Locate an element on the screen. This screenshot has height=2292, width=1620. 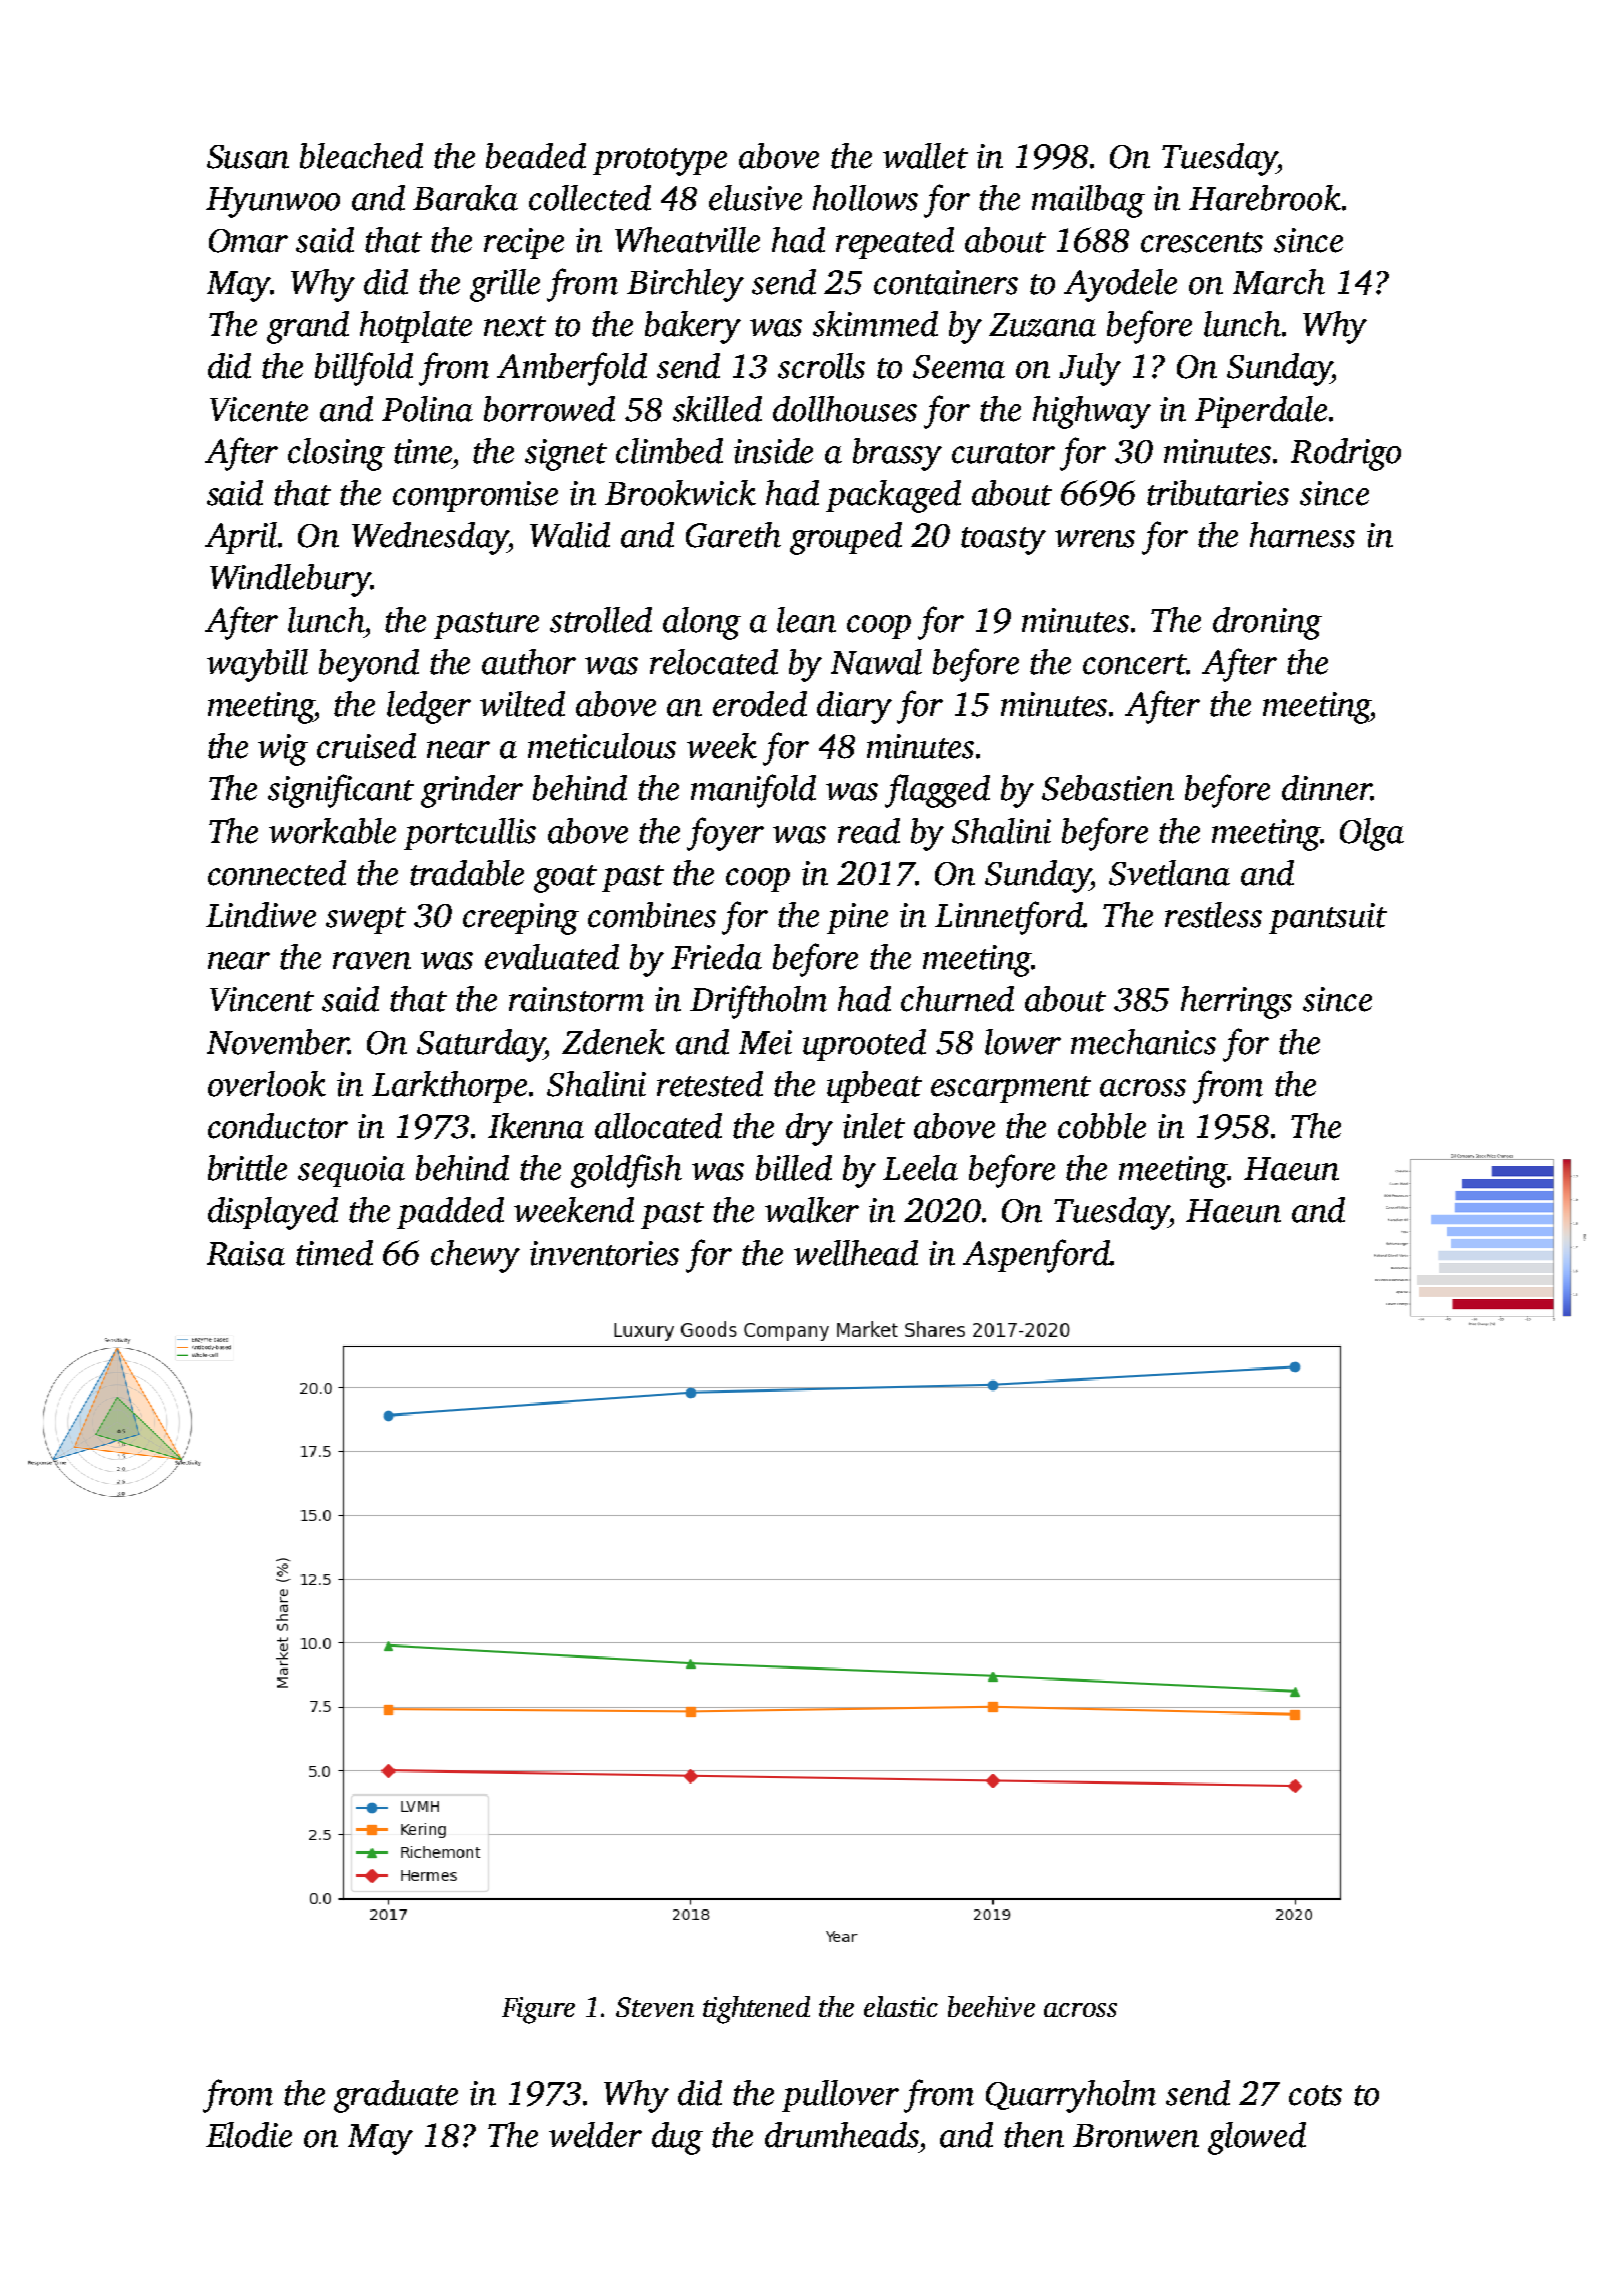
read is located at coordinates (869, 831).
